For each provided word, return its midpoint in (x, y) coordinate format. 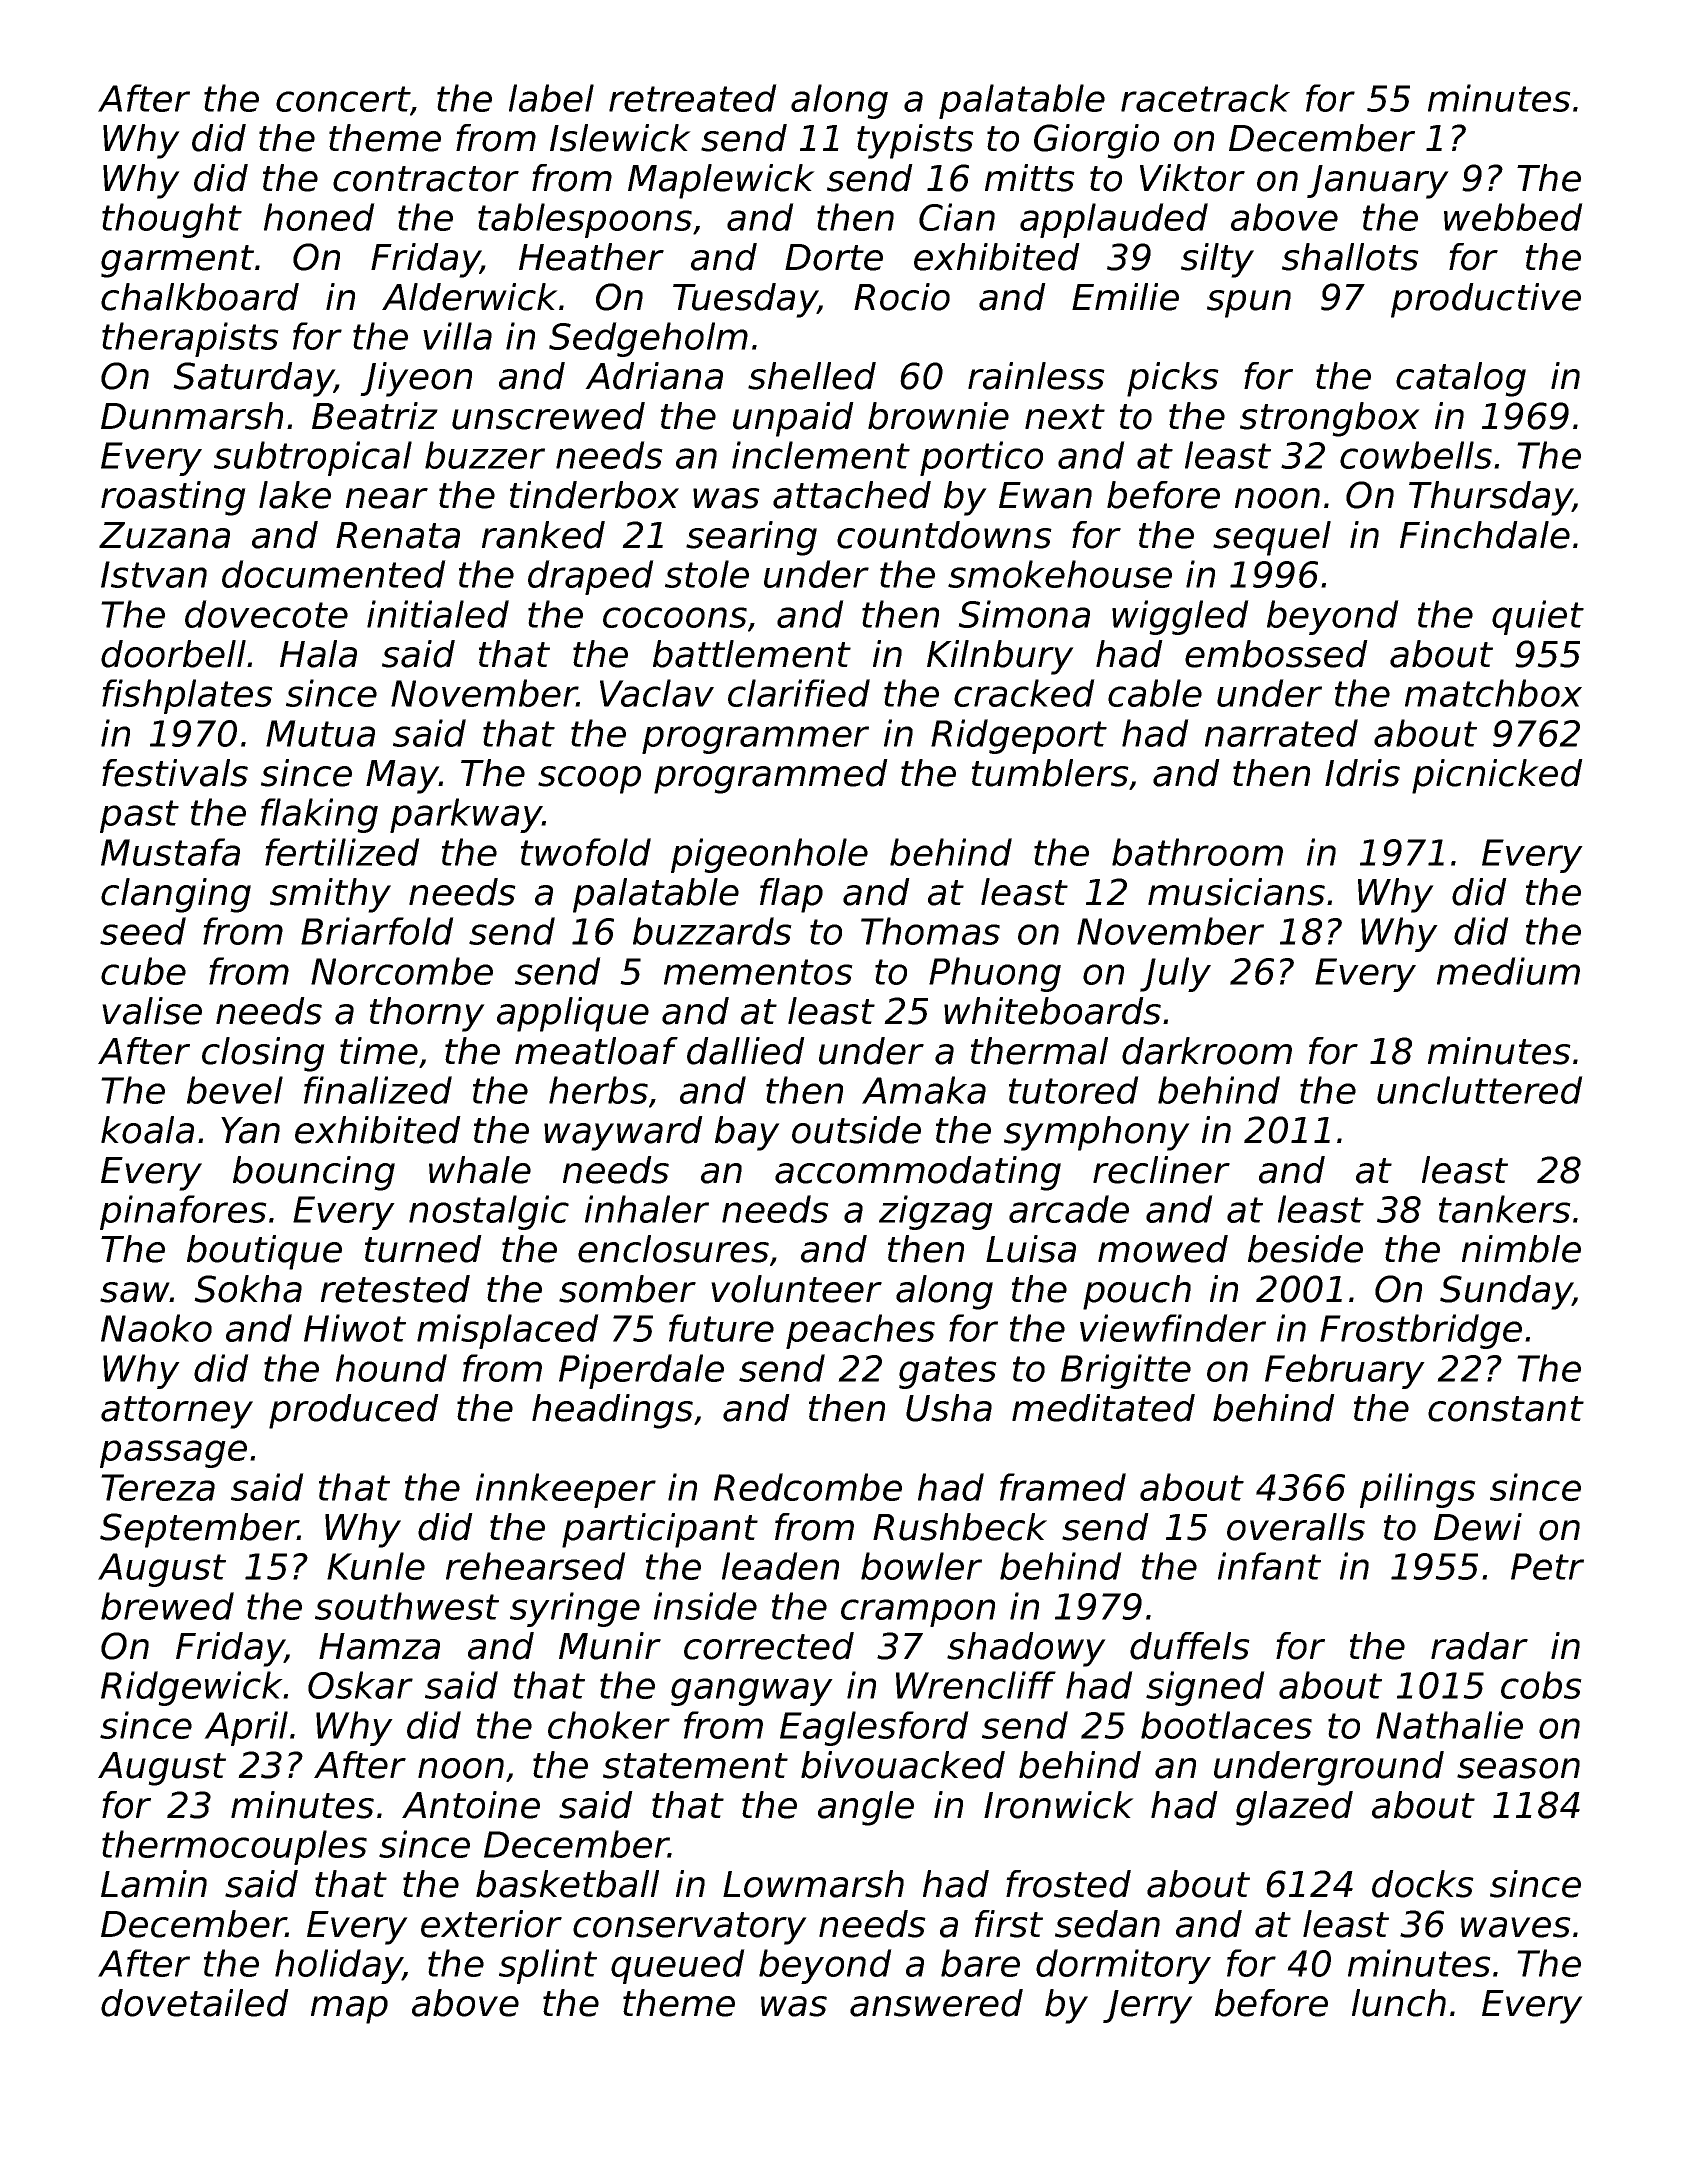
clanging (176, 895)
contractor (426, 179)
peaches (860, 1331)
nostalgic (489, 1212)
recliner (1161, 1170)
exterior (491, 1924)
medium (1508, 971)
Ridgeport (1019, 736)
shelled (812, 376)
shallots (1350, 257)
